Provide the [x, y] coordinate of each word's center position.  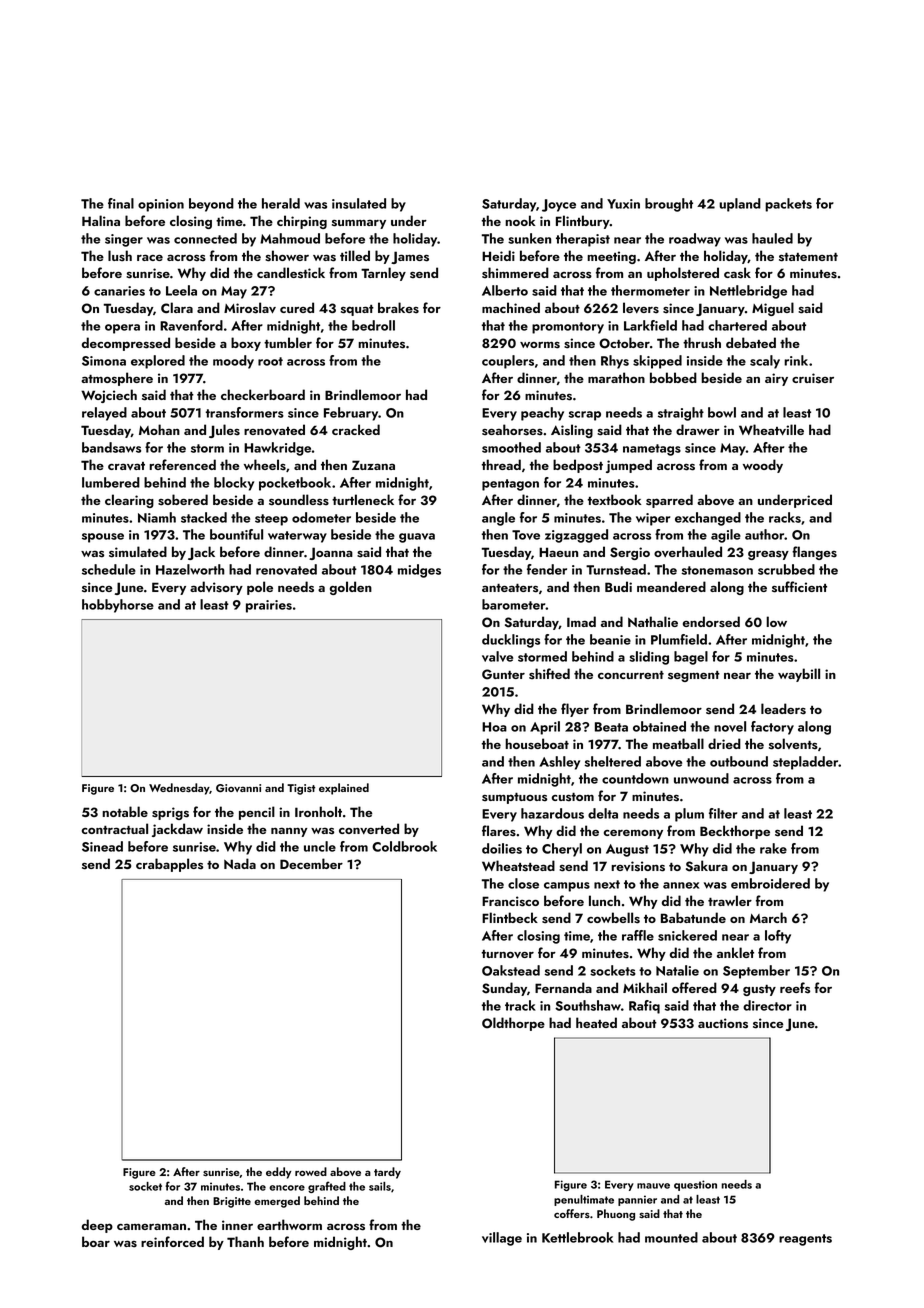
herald [281, 203]
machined [511, 307]
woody [763, 466]
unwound [701, 778]
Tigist [301, 789]
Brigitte [232, 1202]
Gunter [503, 674]
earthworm [289, 1224]
